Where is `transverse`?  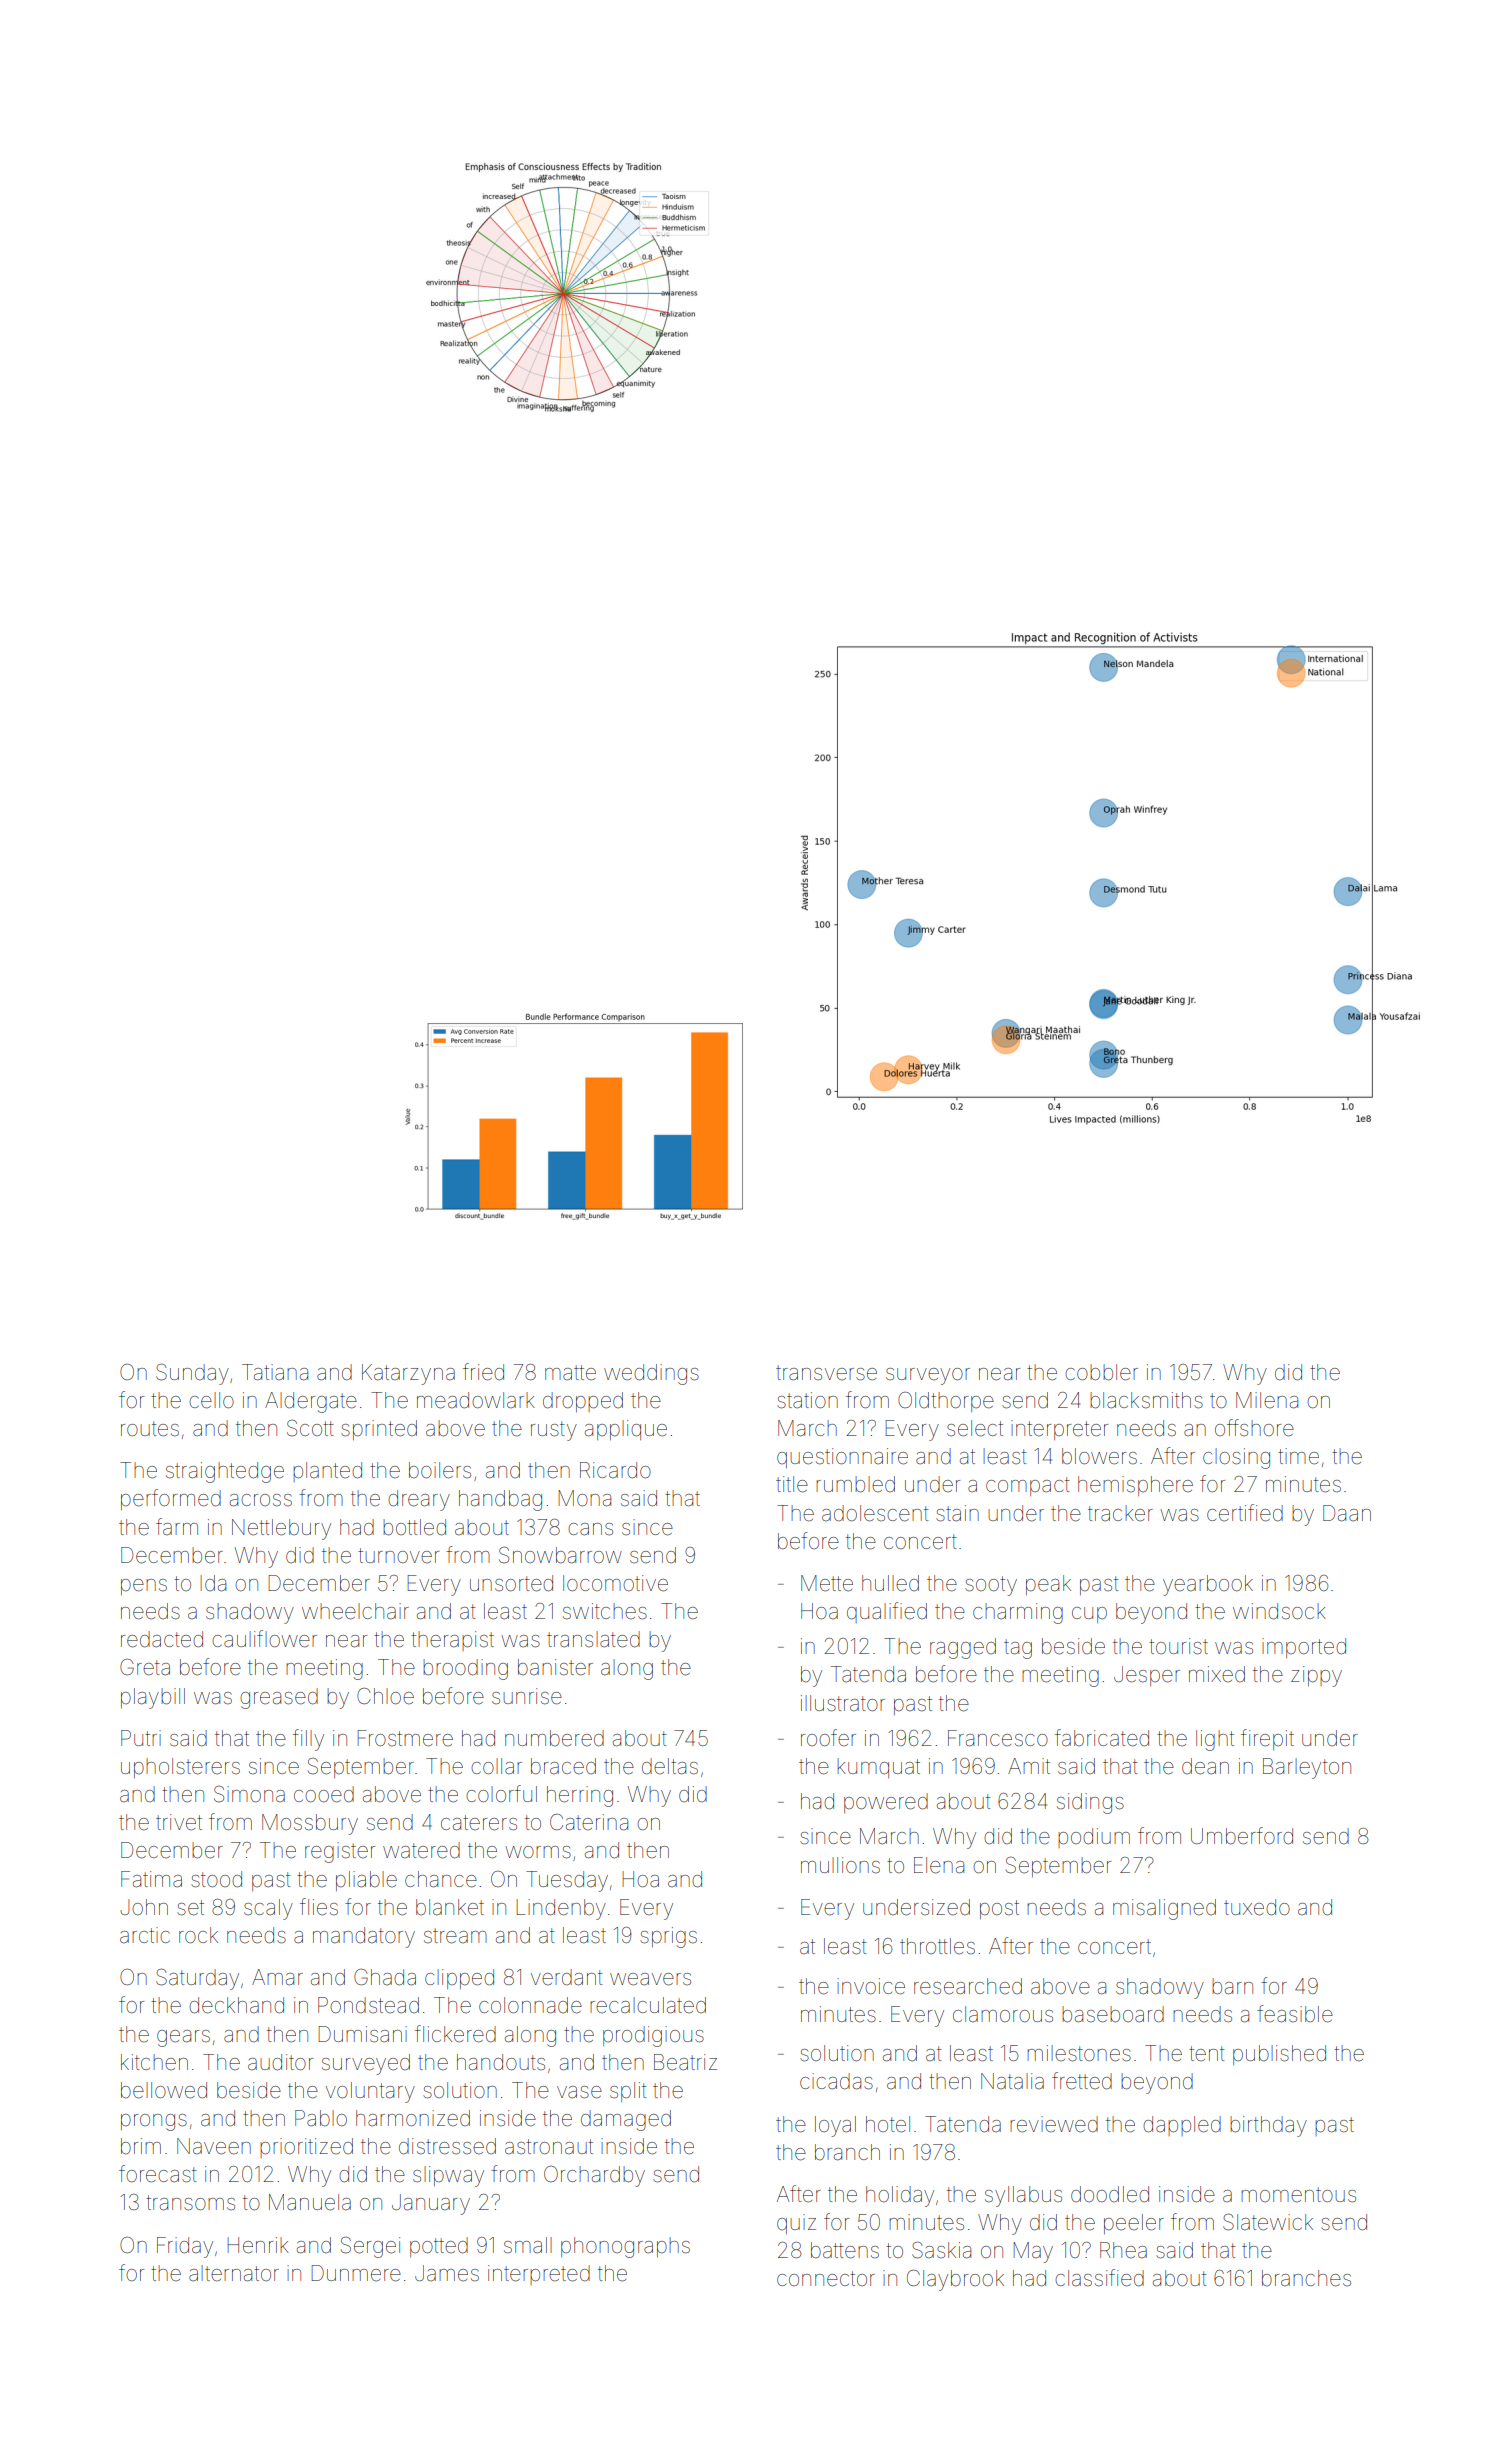 transverse is located at coordinates (826, 1373).
